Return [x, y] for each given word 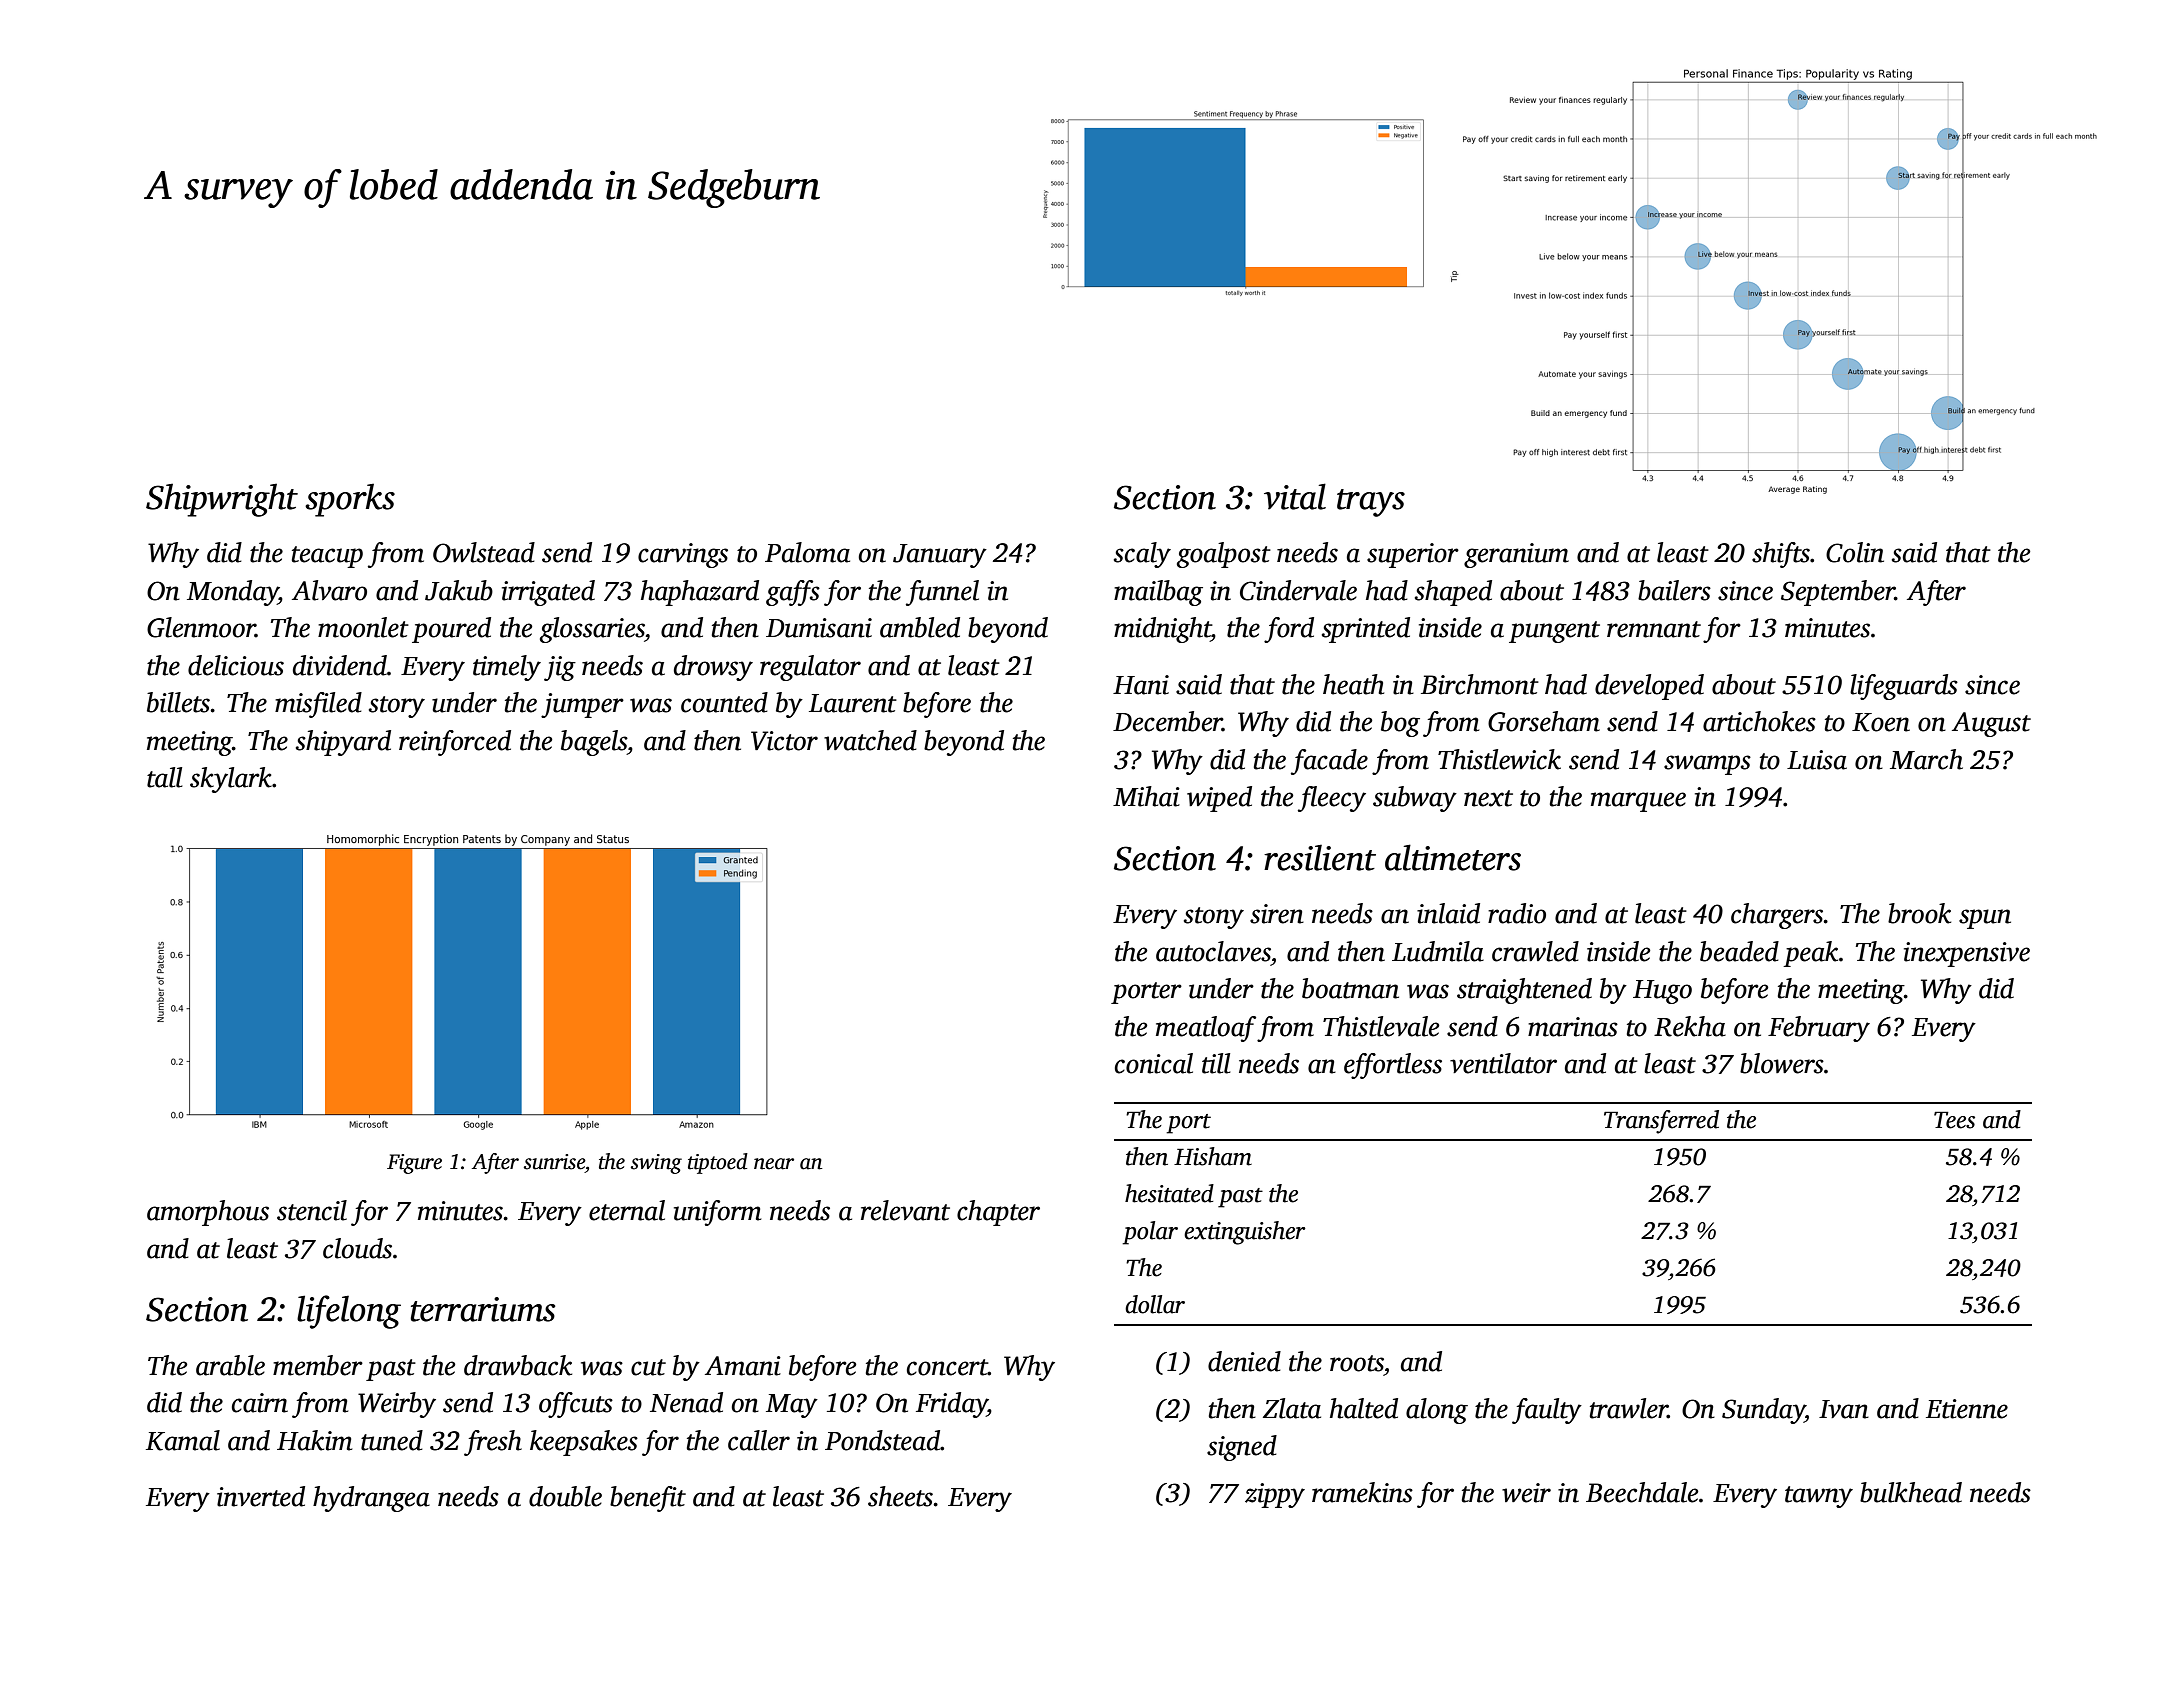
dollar [1155, 1304]
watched [870, 740]
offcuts [576, 1405]
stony [1214, 918]
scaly [1142, 555]
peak [1810, 954]
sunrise [554, 1162]
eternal [627, 1210]
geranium [1516, 555]
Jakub [459, 590]
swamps [1707, 765]
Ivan [1844, 1409]
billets [179, 702]
